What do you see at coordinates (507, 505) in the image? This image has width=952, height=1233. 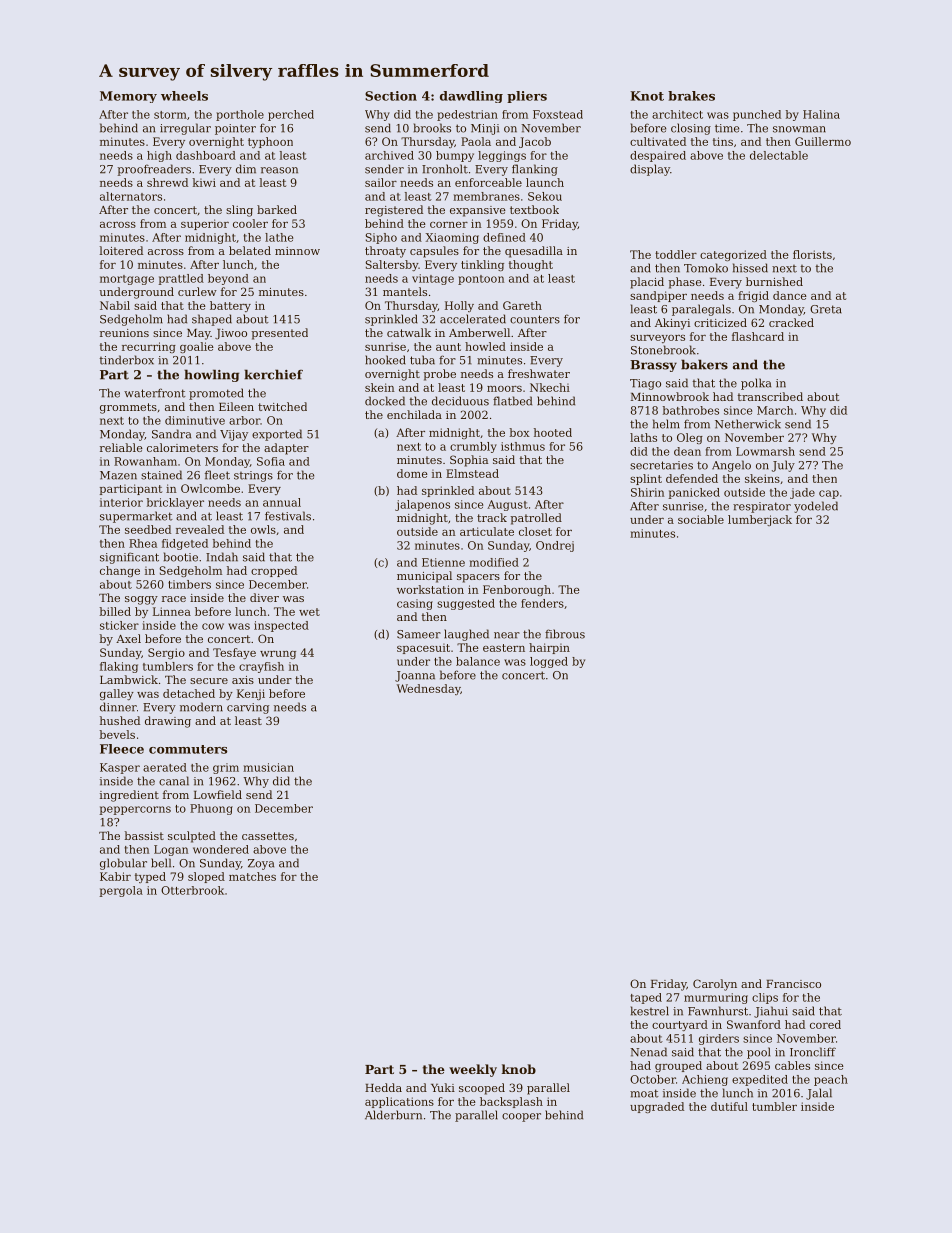 I see `August` at bounding box center [507, 505].
